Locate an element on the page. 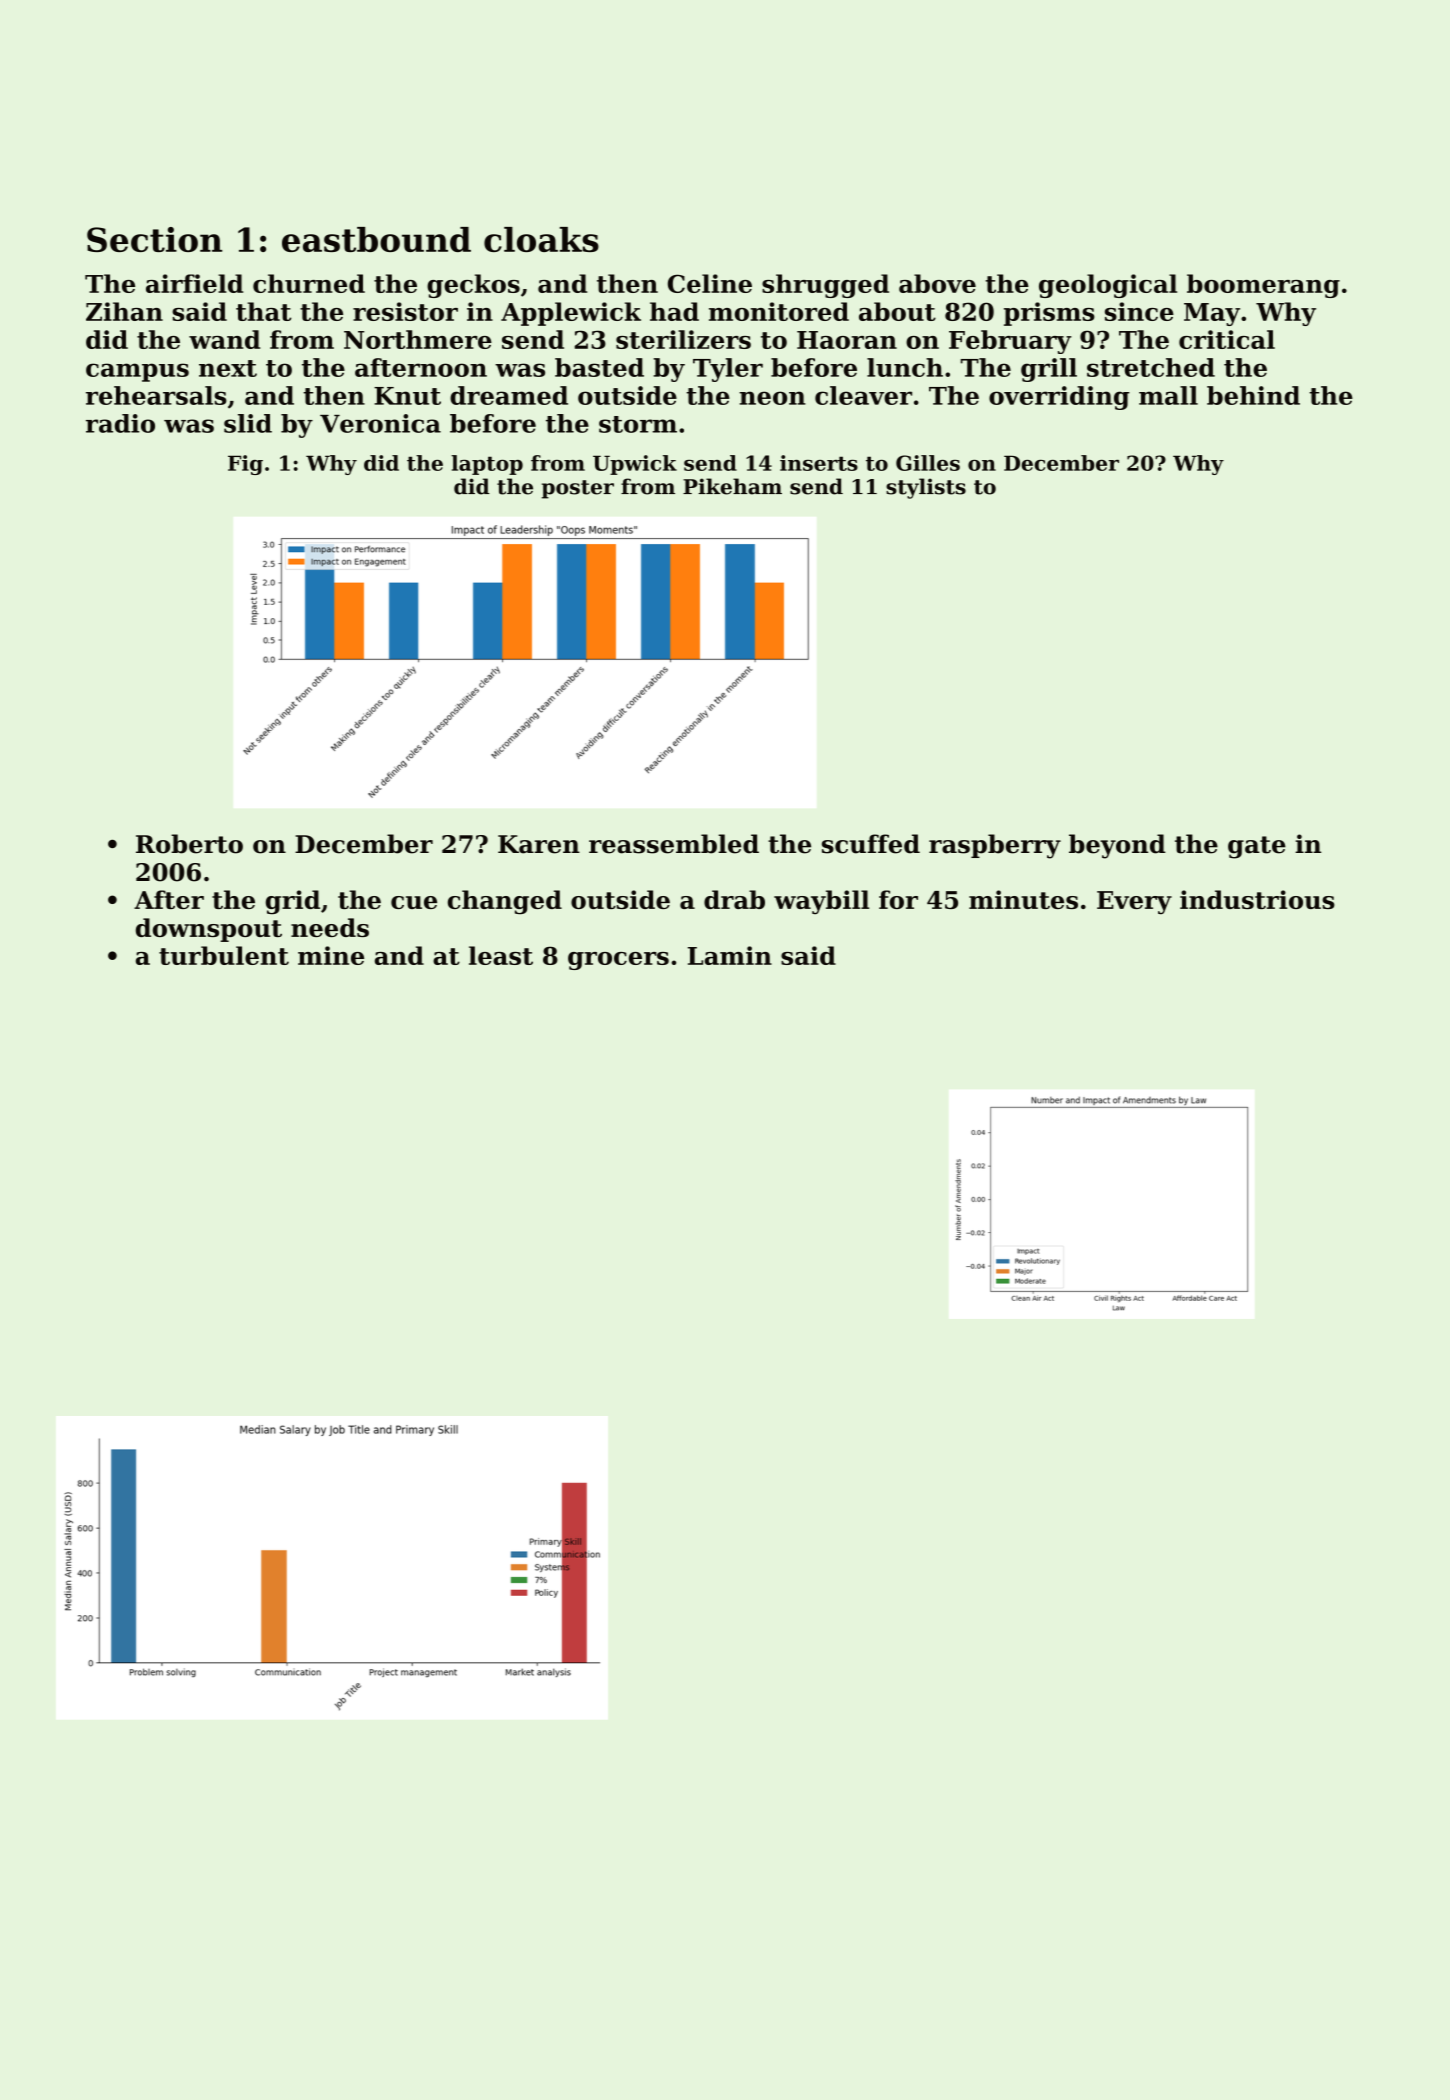  rehearsals is located at coordinates (156, 395).
